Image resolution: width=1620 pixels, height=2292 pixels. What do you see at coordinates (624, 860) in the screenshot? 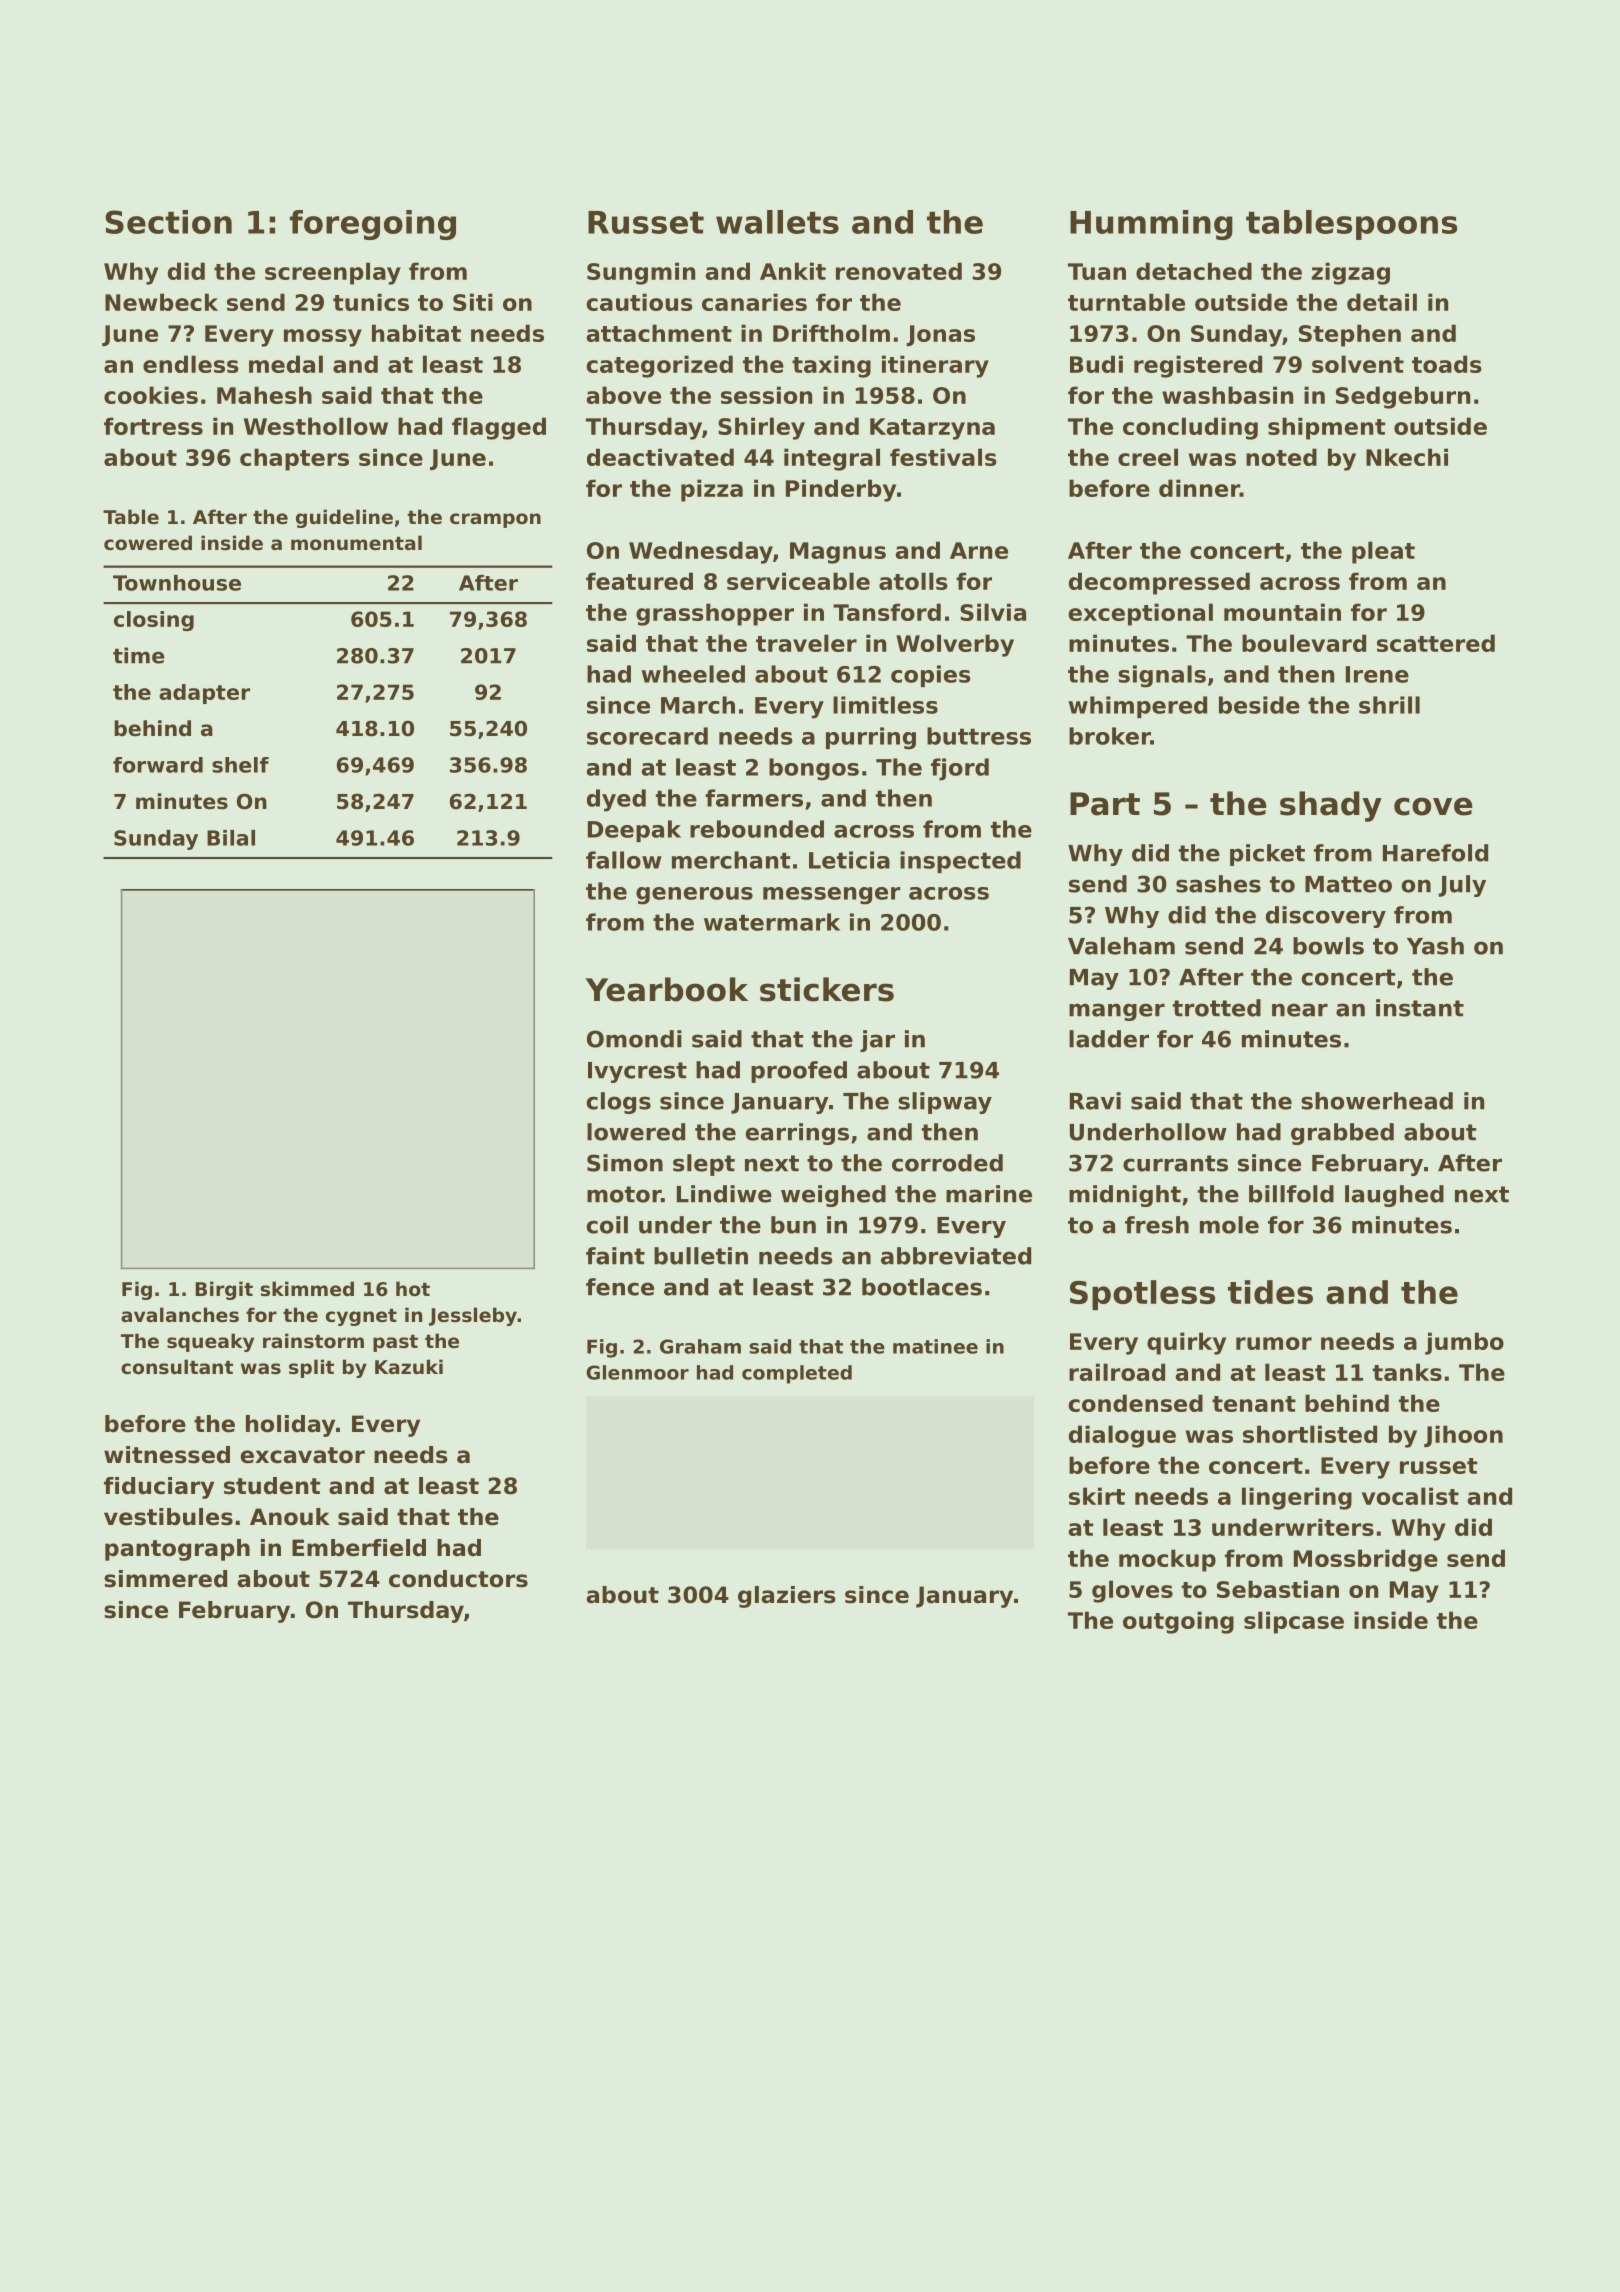
I see `fallow` at bounding box center [624, 860].
